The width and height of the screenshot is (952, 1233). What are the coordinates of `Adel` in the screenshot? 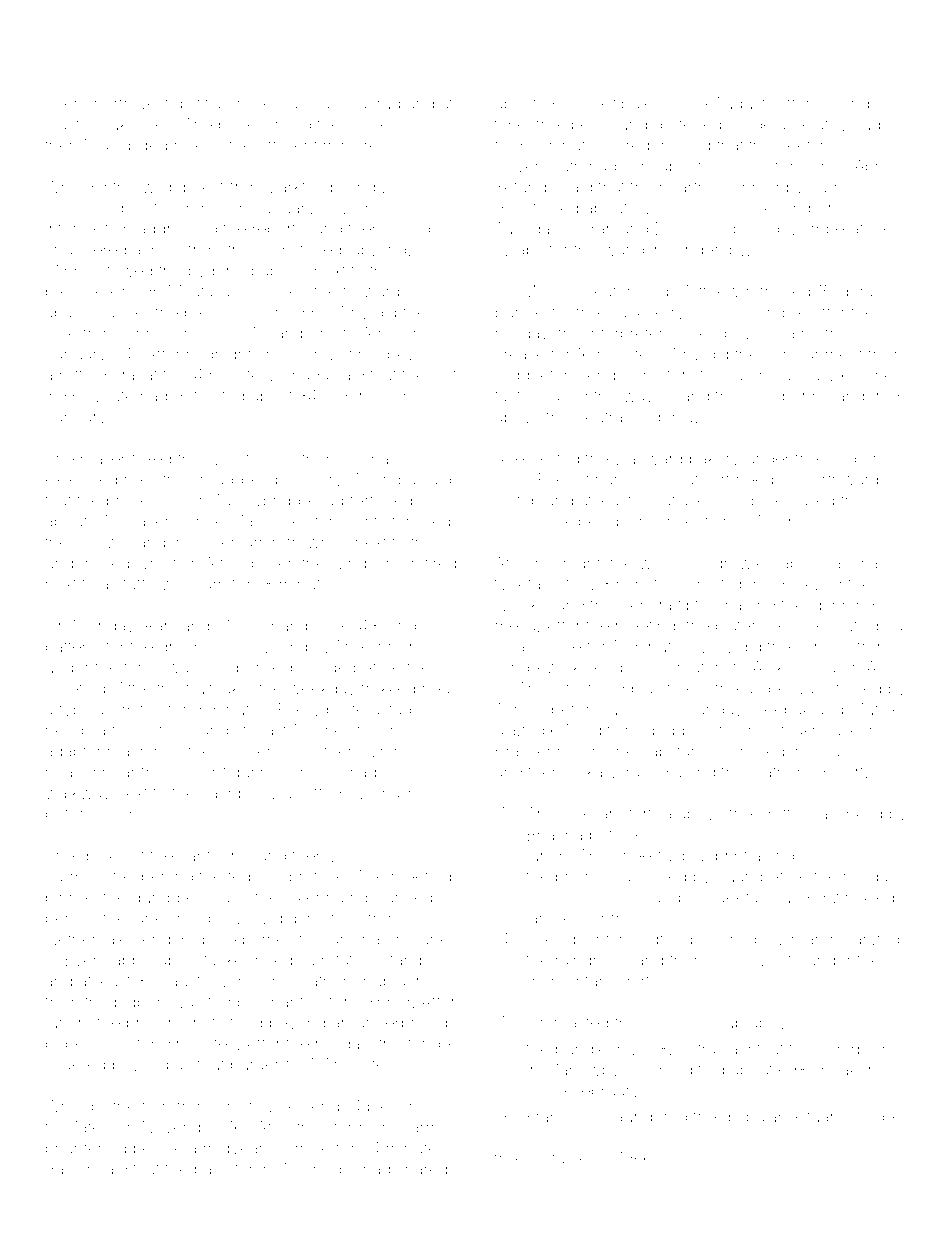 It's located at (511, 458).
